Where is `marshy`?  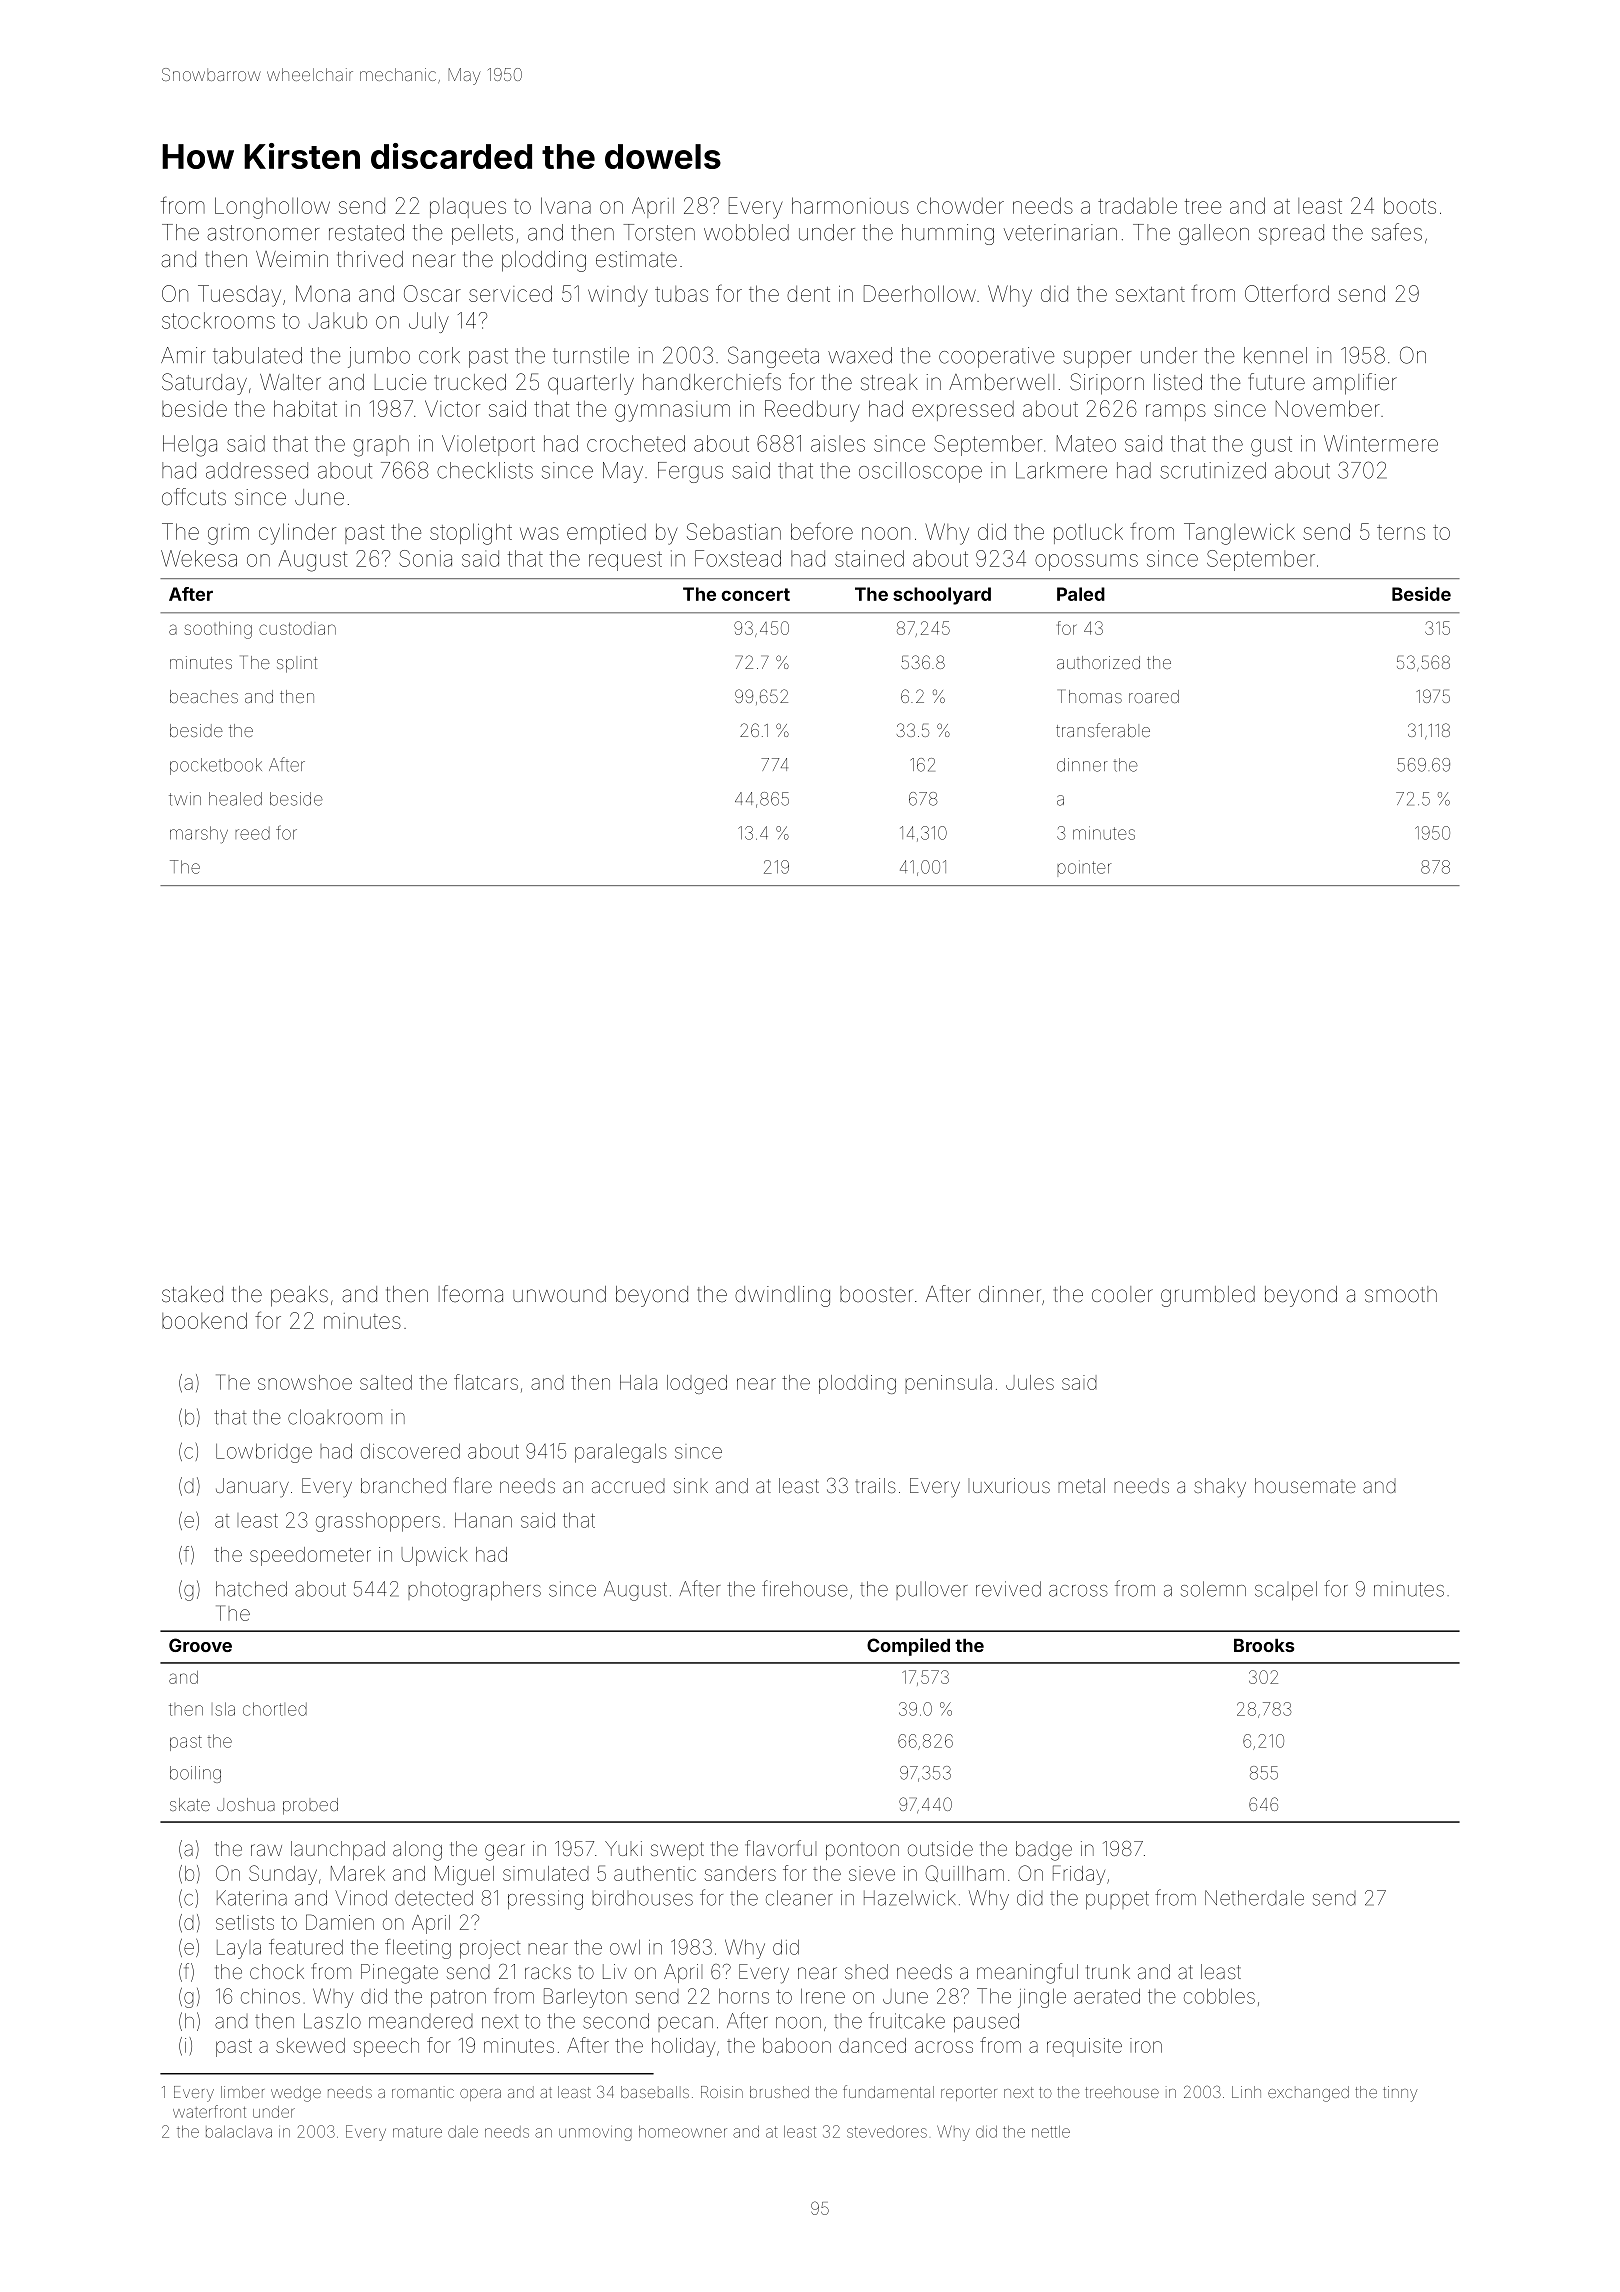
marshy is located at coordinates (199, 834).
